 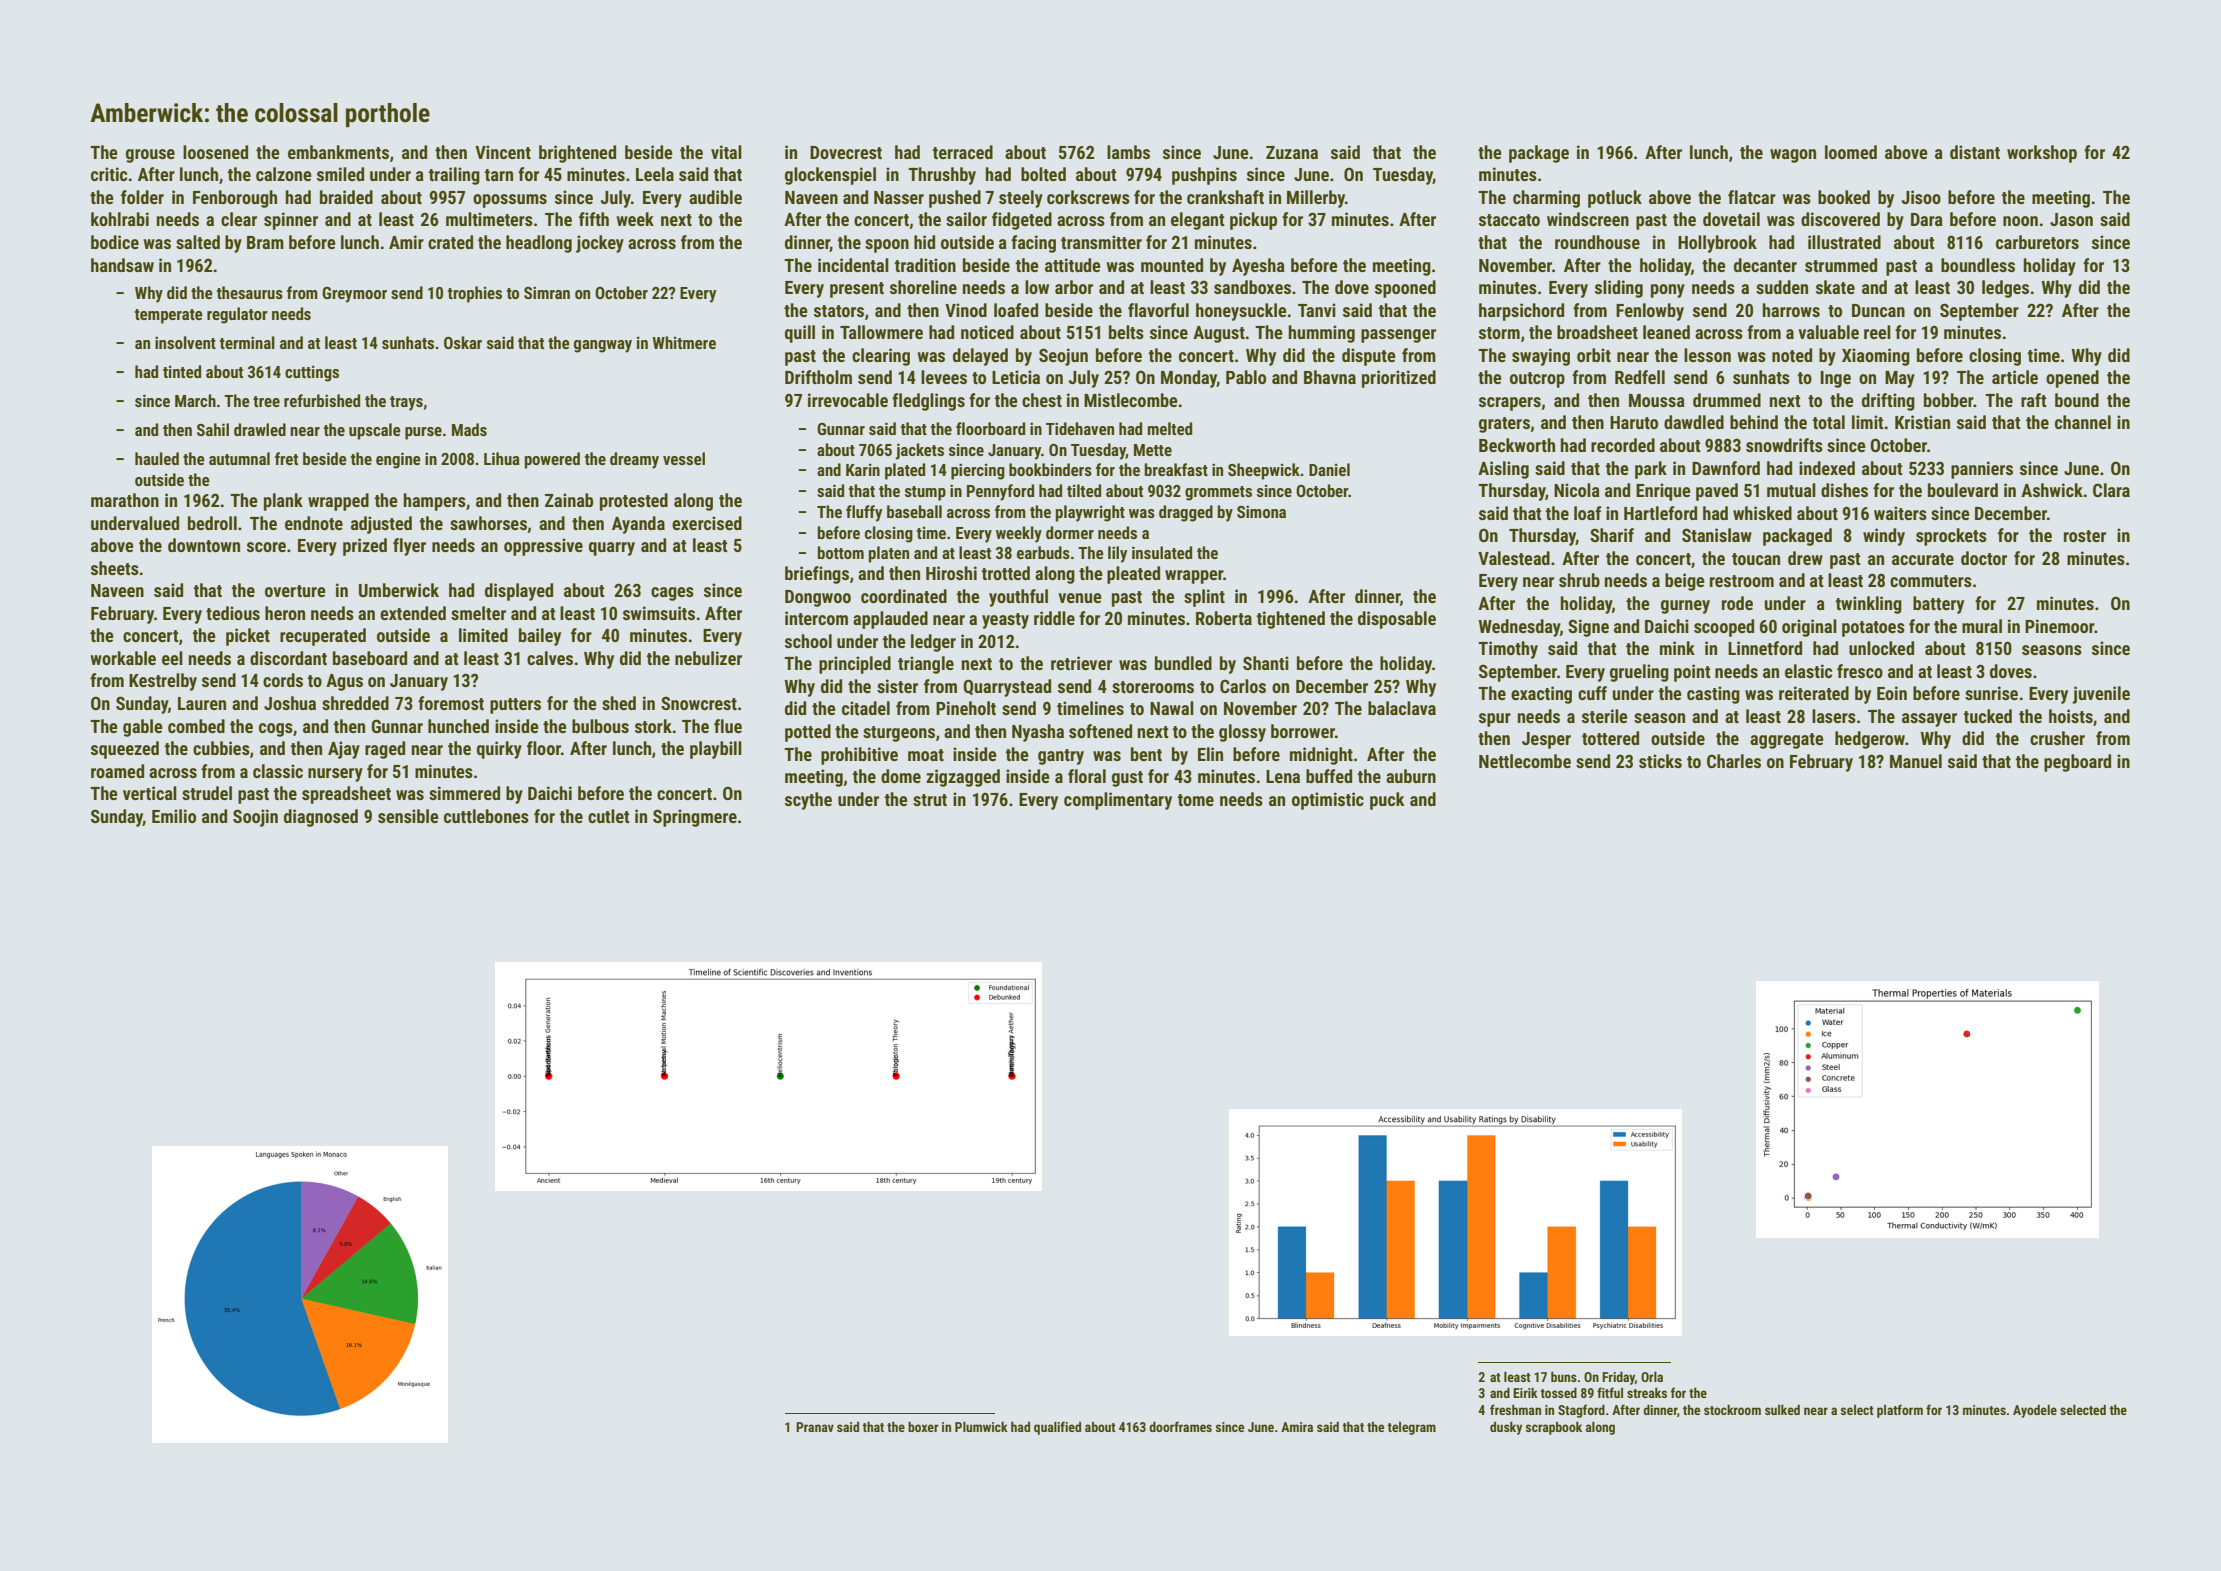 What do you see at coordinates (2111, 490) in the screenshot?
I see `Clara` at bounding box center [2111, 490].
